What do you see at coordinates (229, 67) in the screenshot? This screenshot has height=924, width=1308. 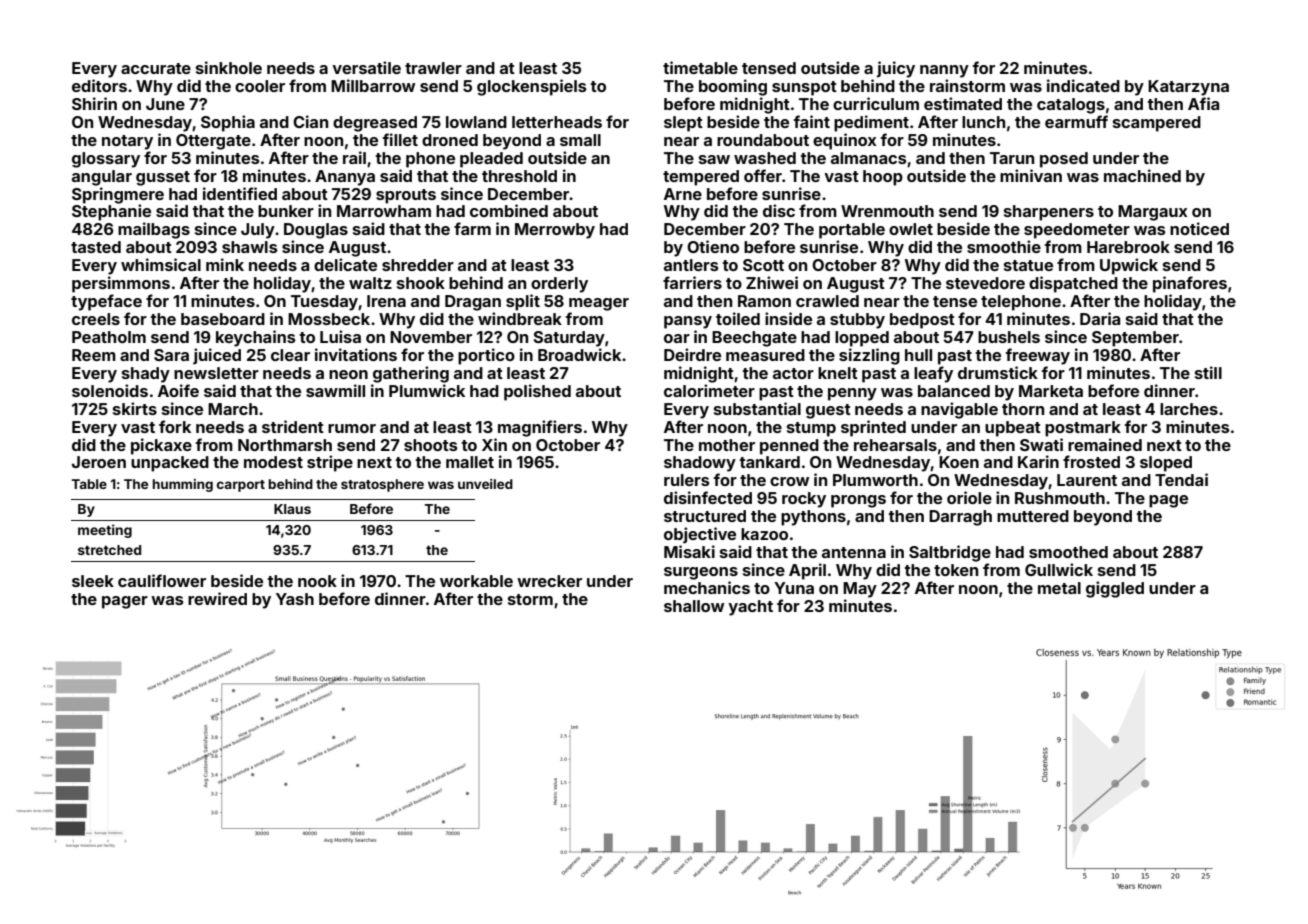 I see `sinkhole` at bounding box center [229, 67].
